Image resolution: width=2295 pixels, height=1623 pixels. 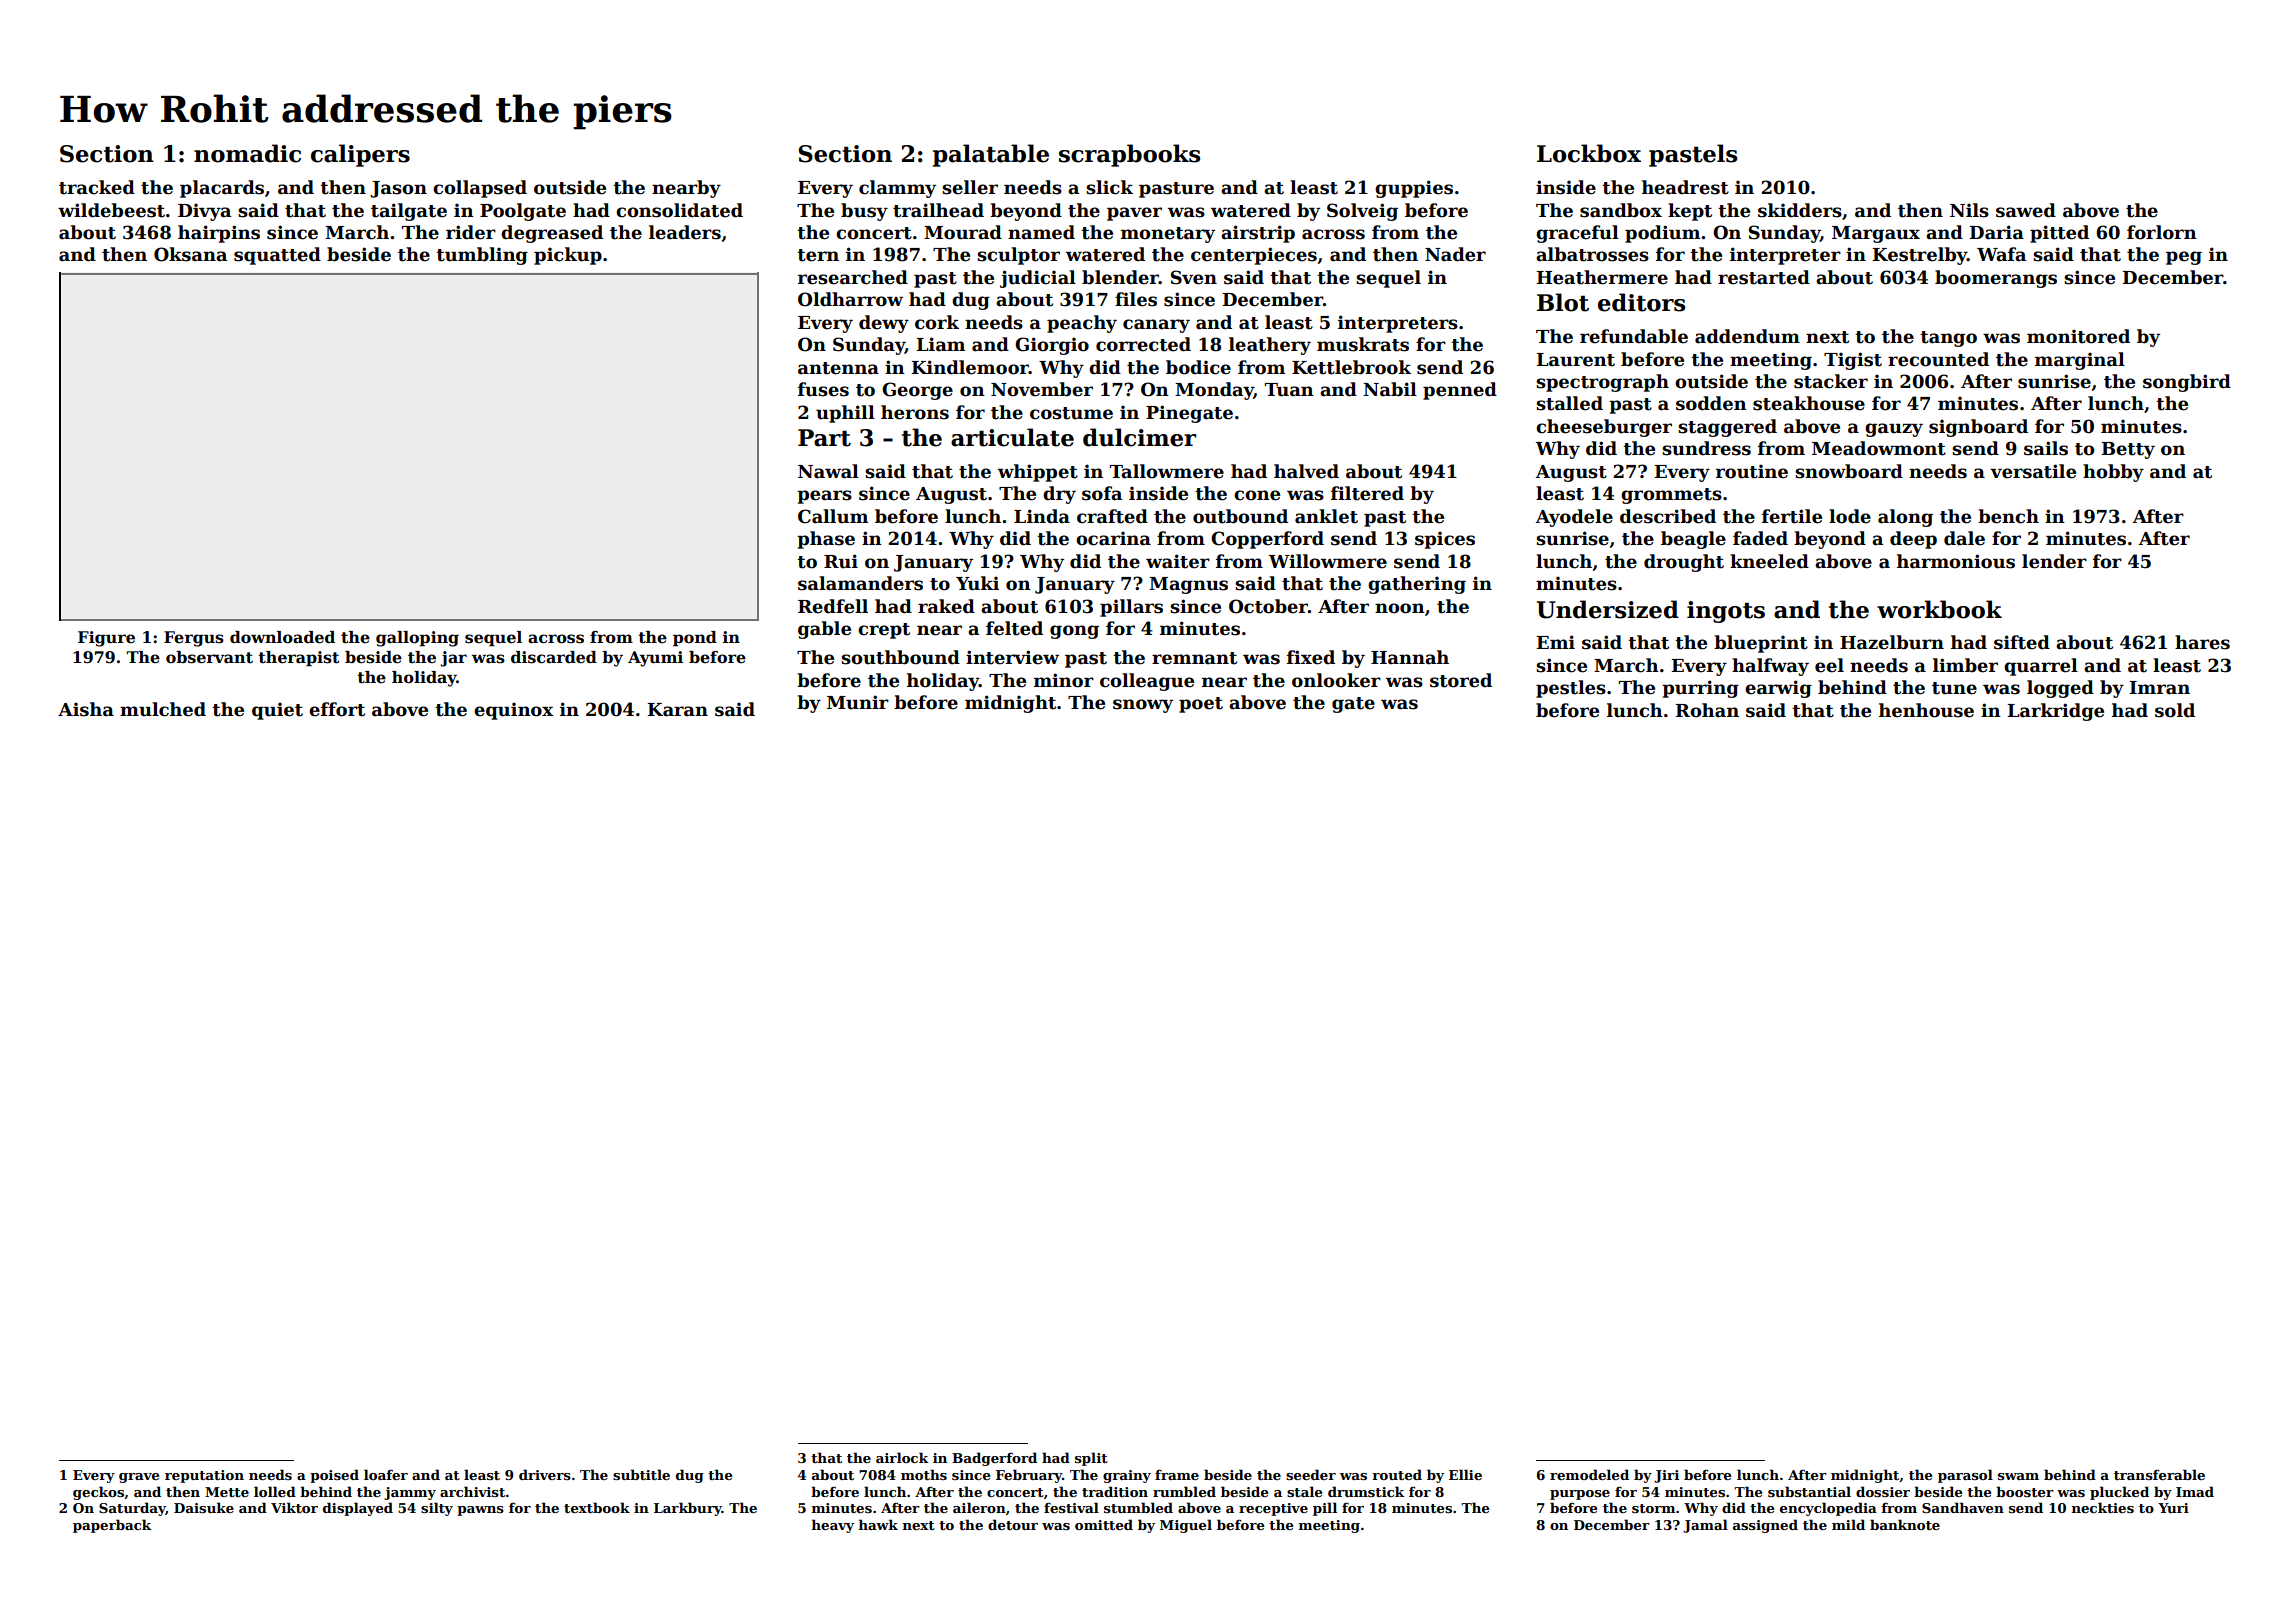 What do you see at coordinates (2026, 210) in the document?
I see `sawed` at bounding box center [2026, 210].
